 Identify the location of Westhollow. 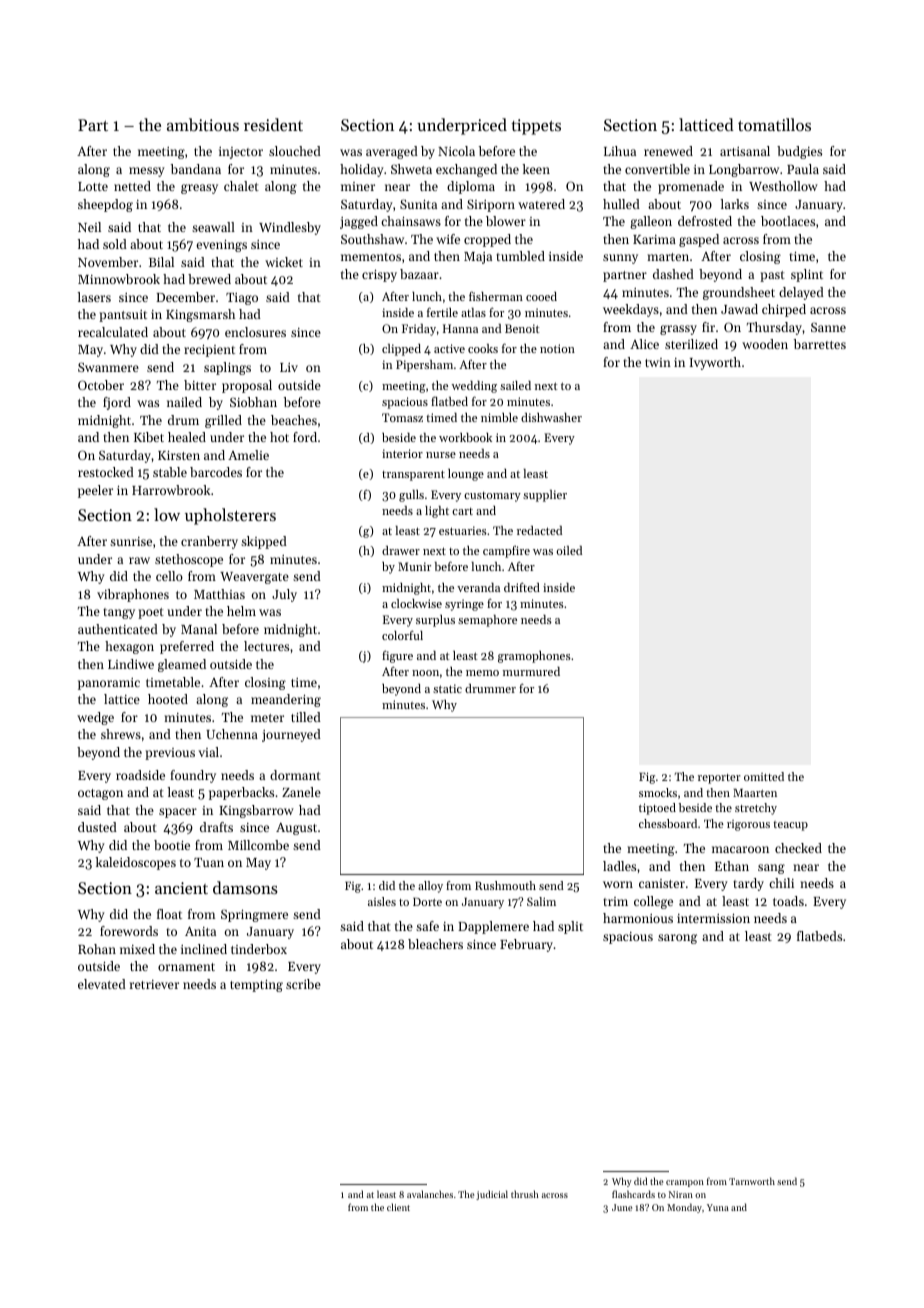
(783, 186).
